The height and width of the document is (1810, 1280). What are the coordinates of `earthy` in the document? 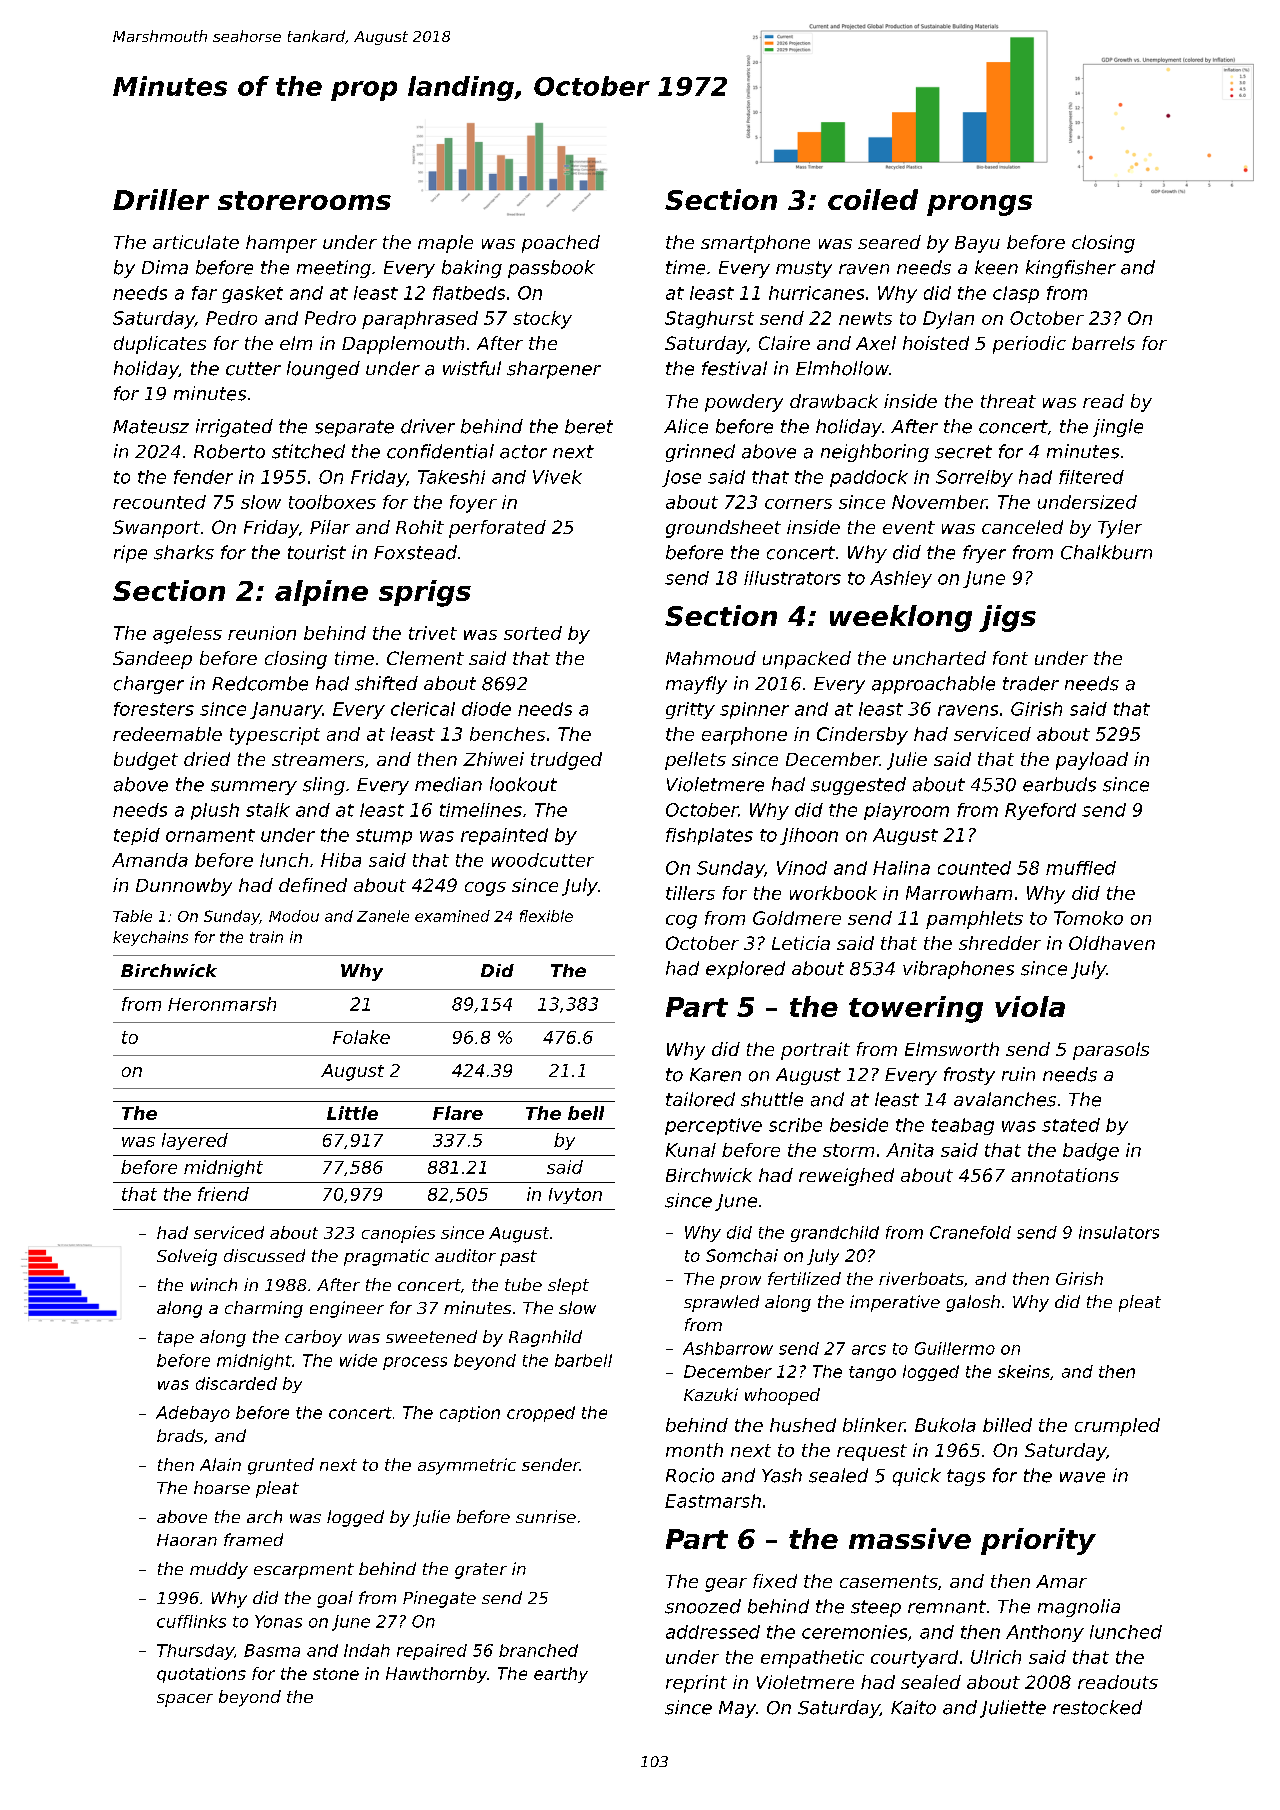 It's located at (561, 1675).
